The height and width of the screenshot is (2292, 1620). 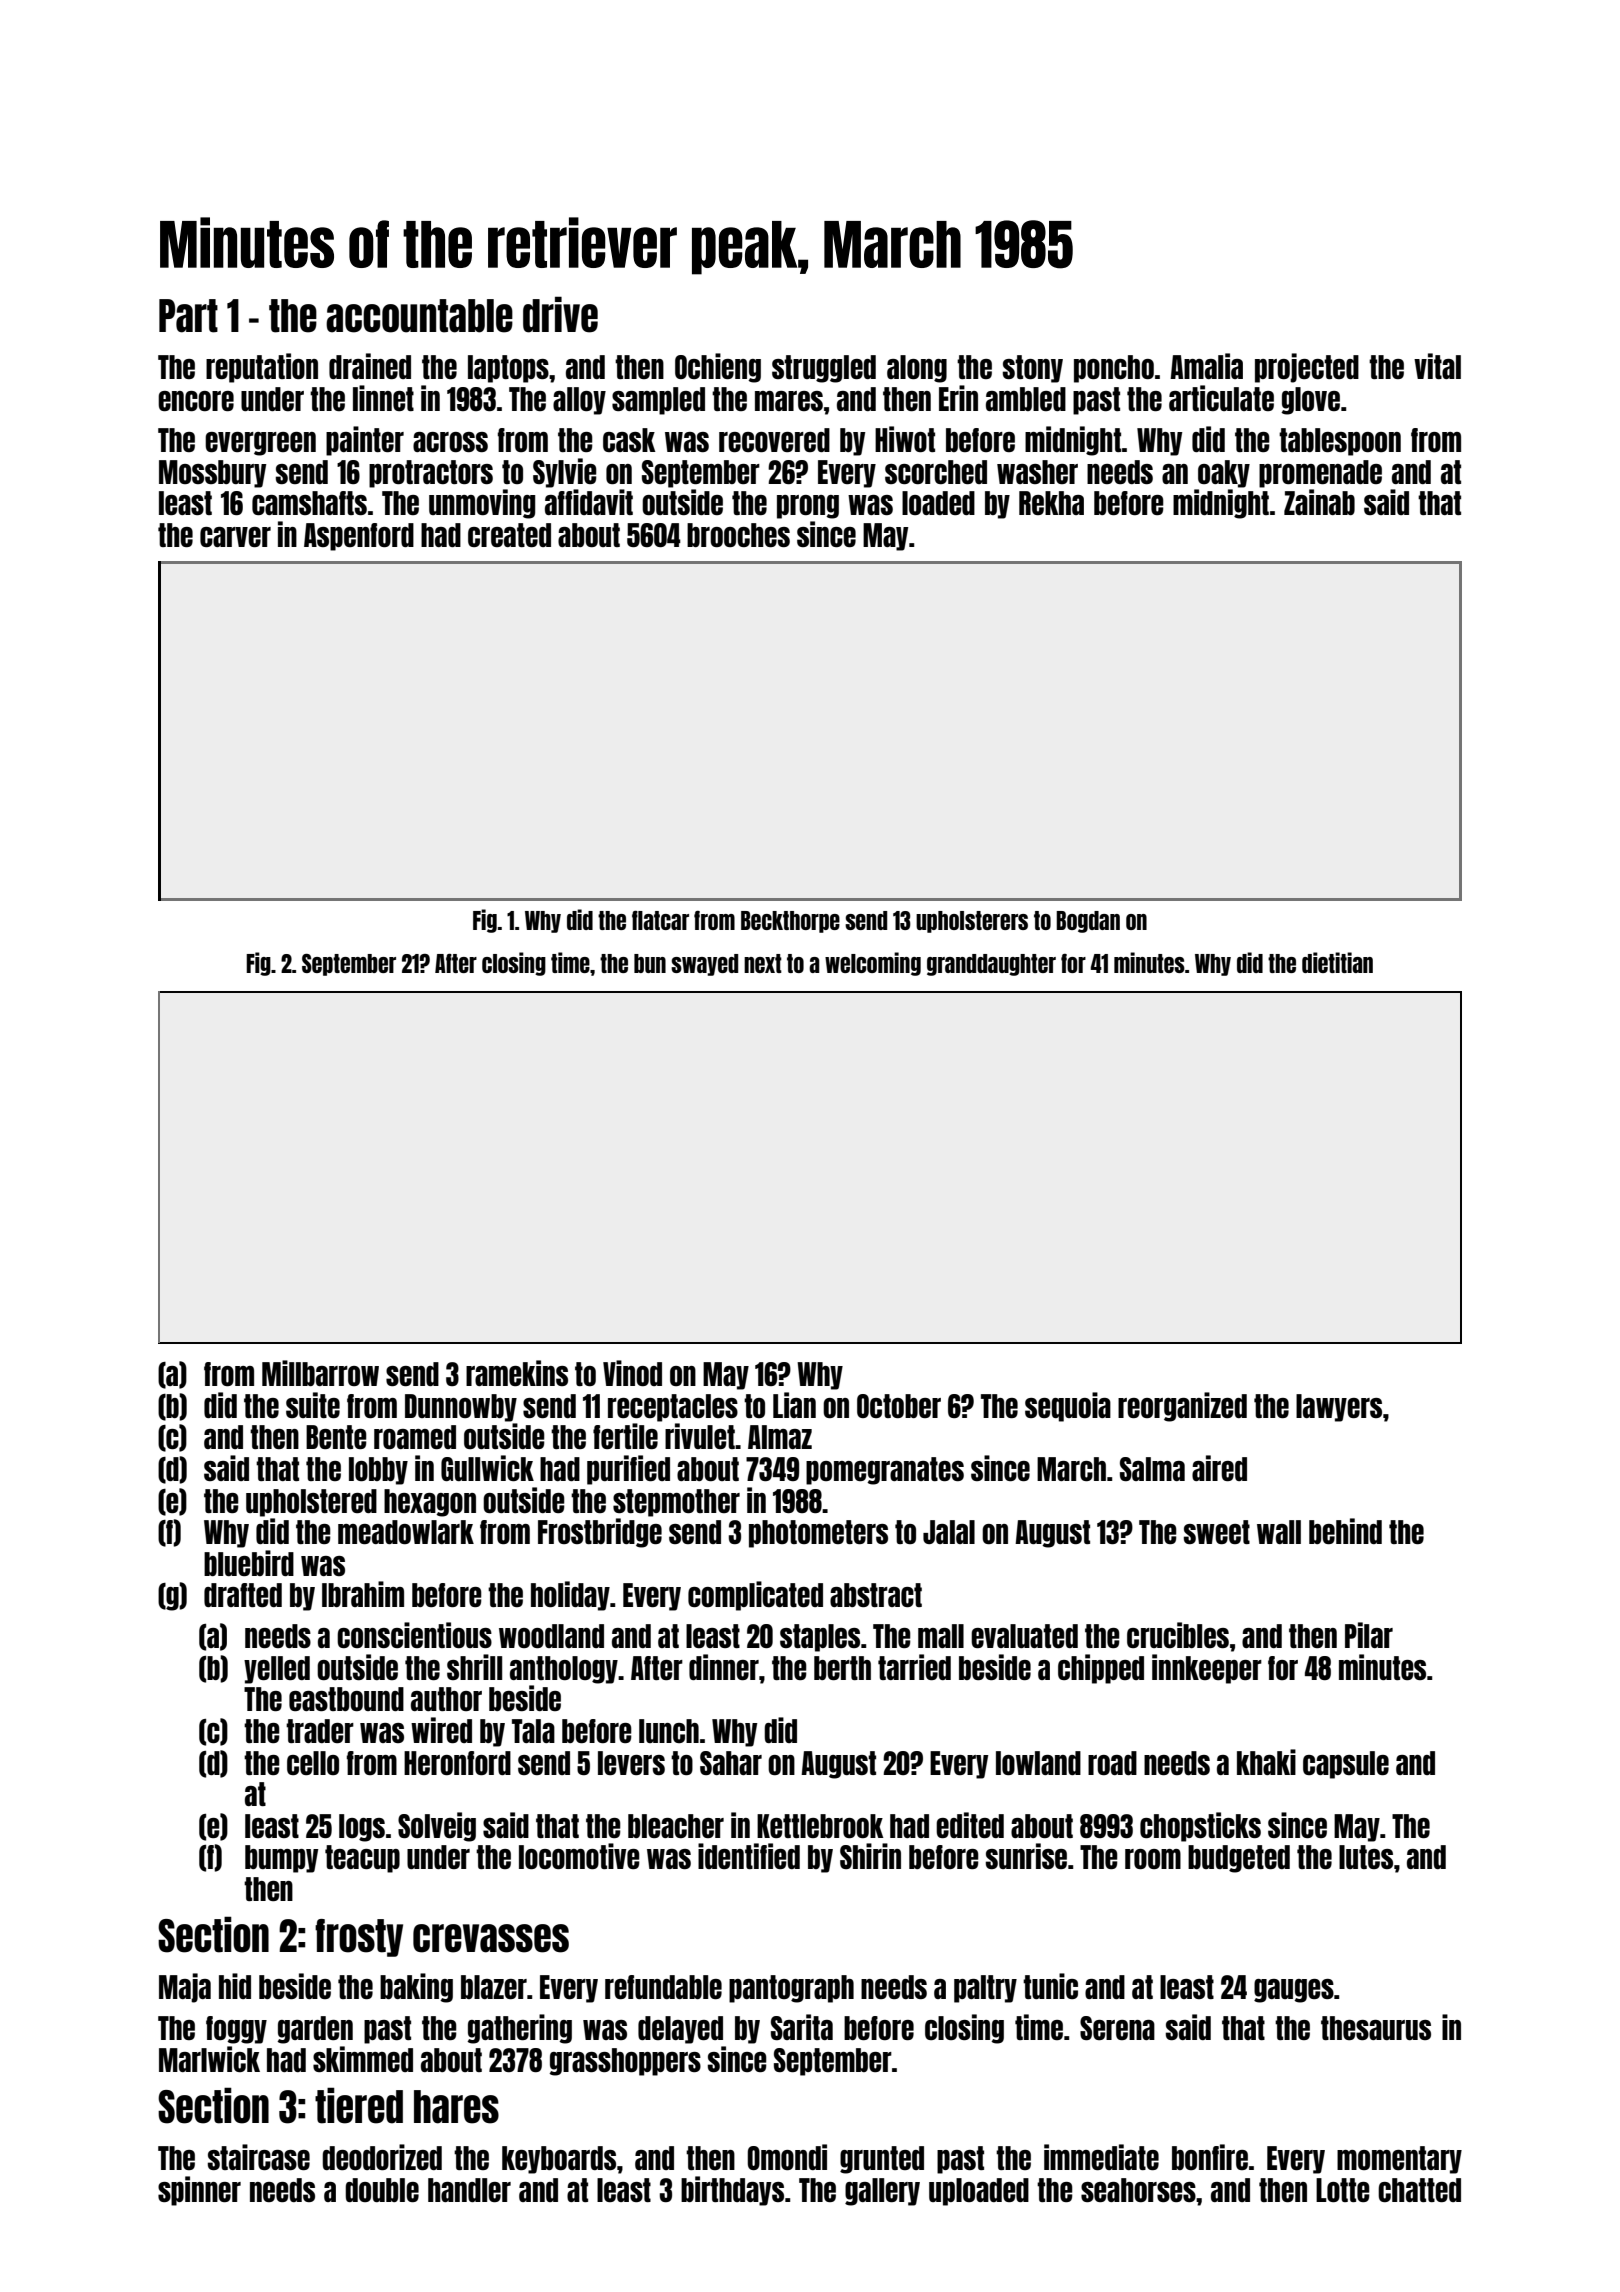 I want to click on Bogdan, so click(x=1088, y=922).
